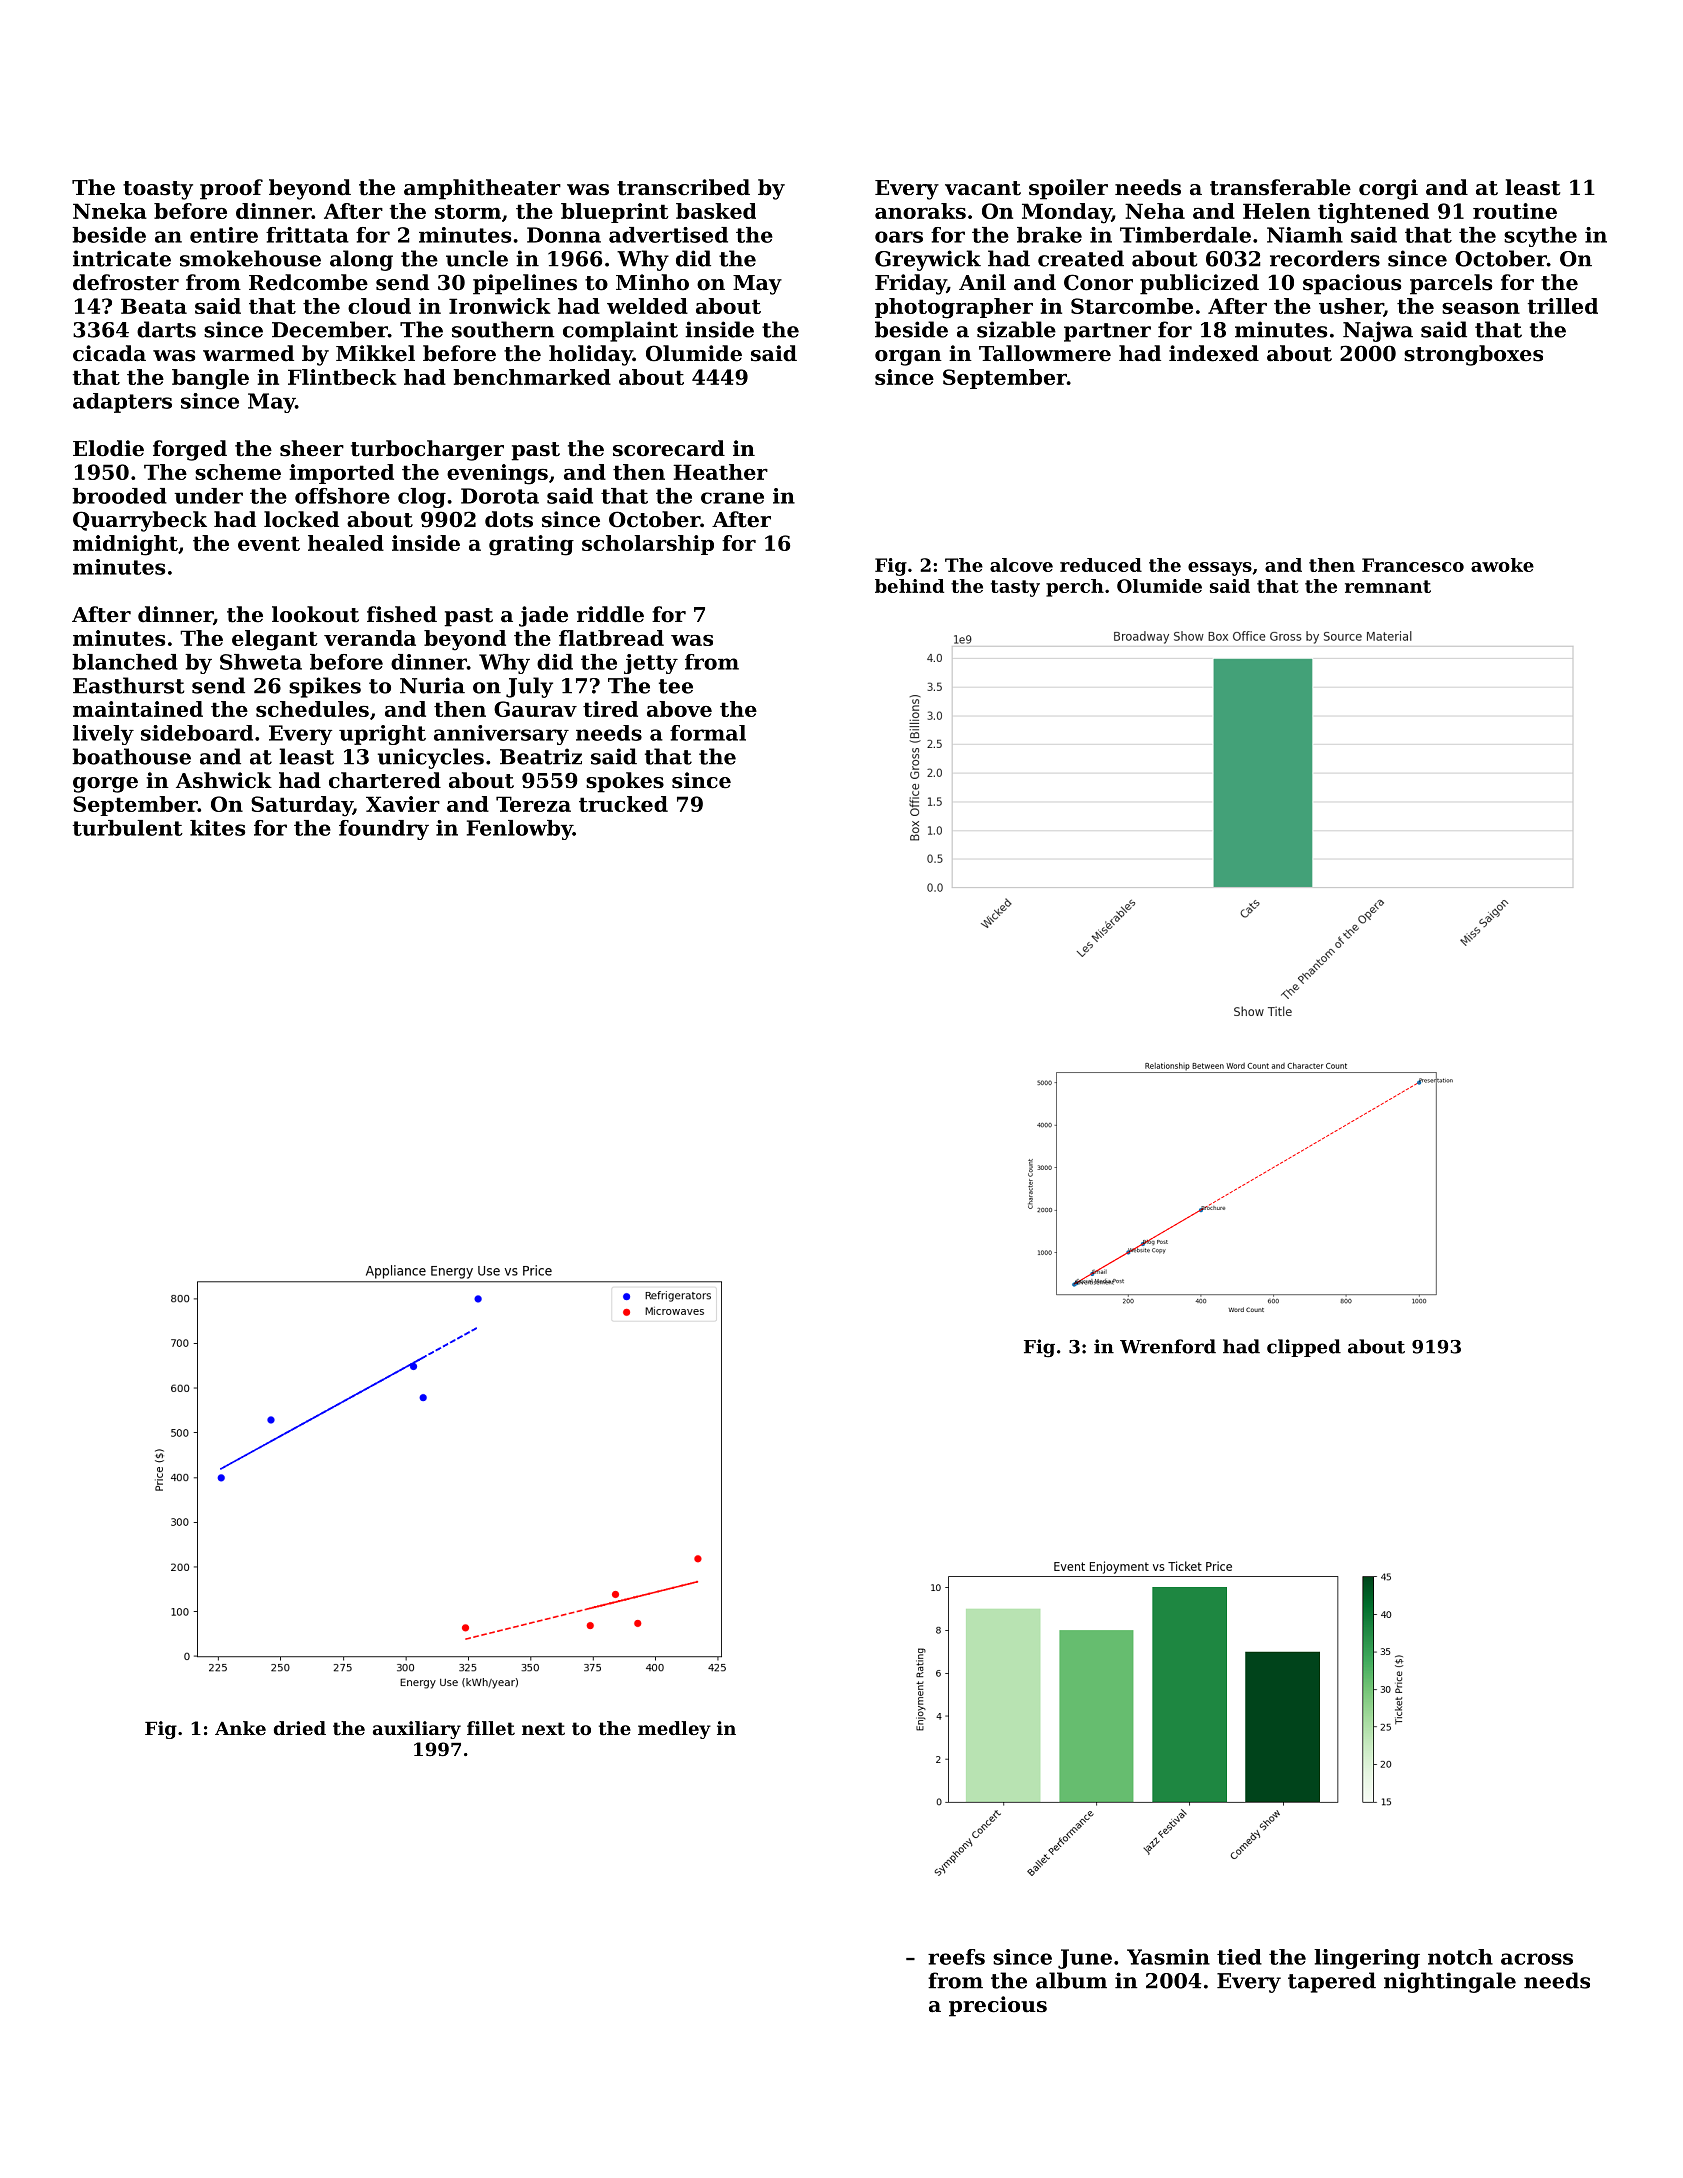 The height and width of the document is (2178, 1683). What do you see at coordinates (417, 1730) in the document?
I see `auxiliary` at bounding box center [417, 1730].
